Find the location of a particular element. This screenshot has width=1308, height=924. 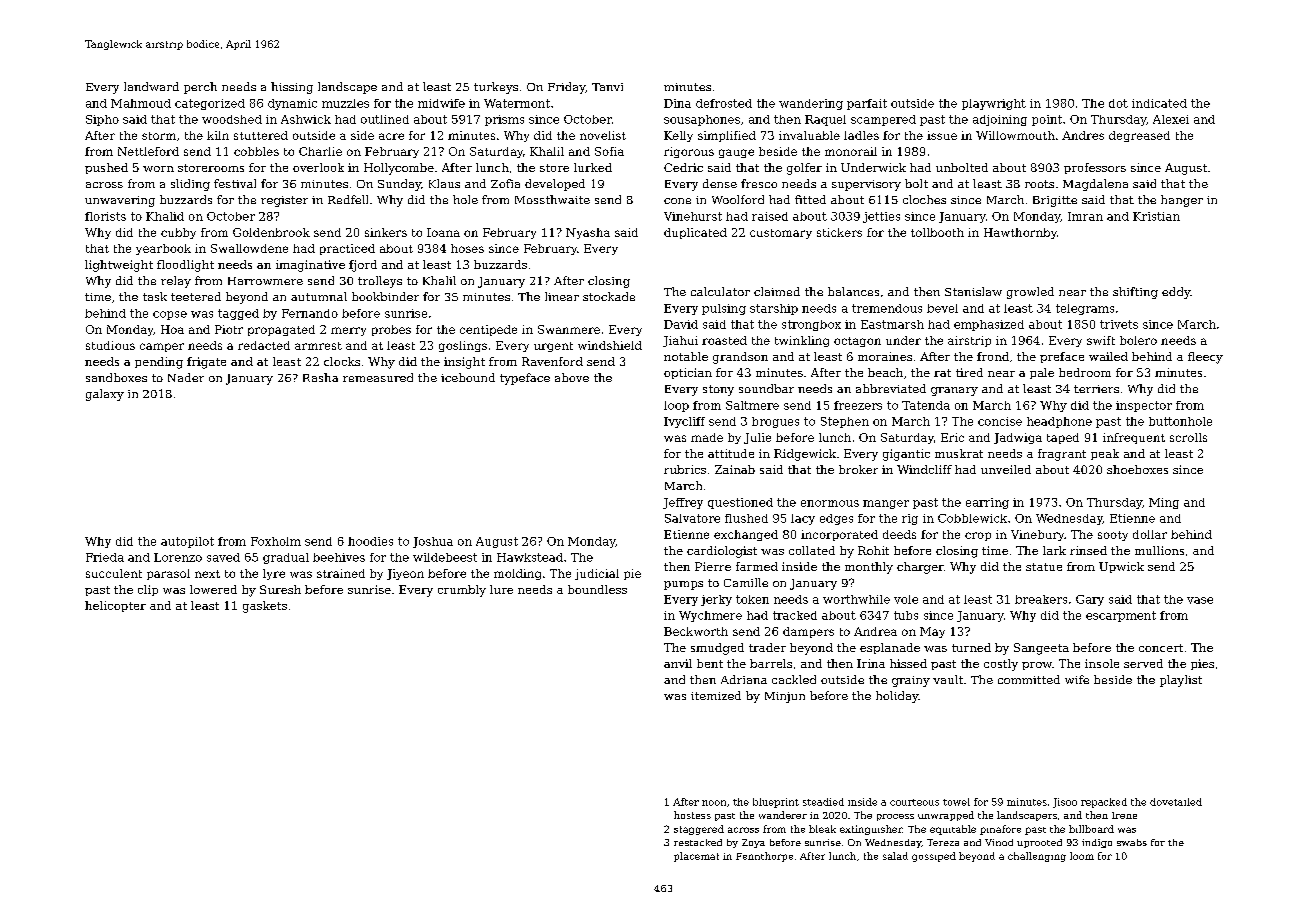

Tanvi is located at coordinates (607, 87).
